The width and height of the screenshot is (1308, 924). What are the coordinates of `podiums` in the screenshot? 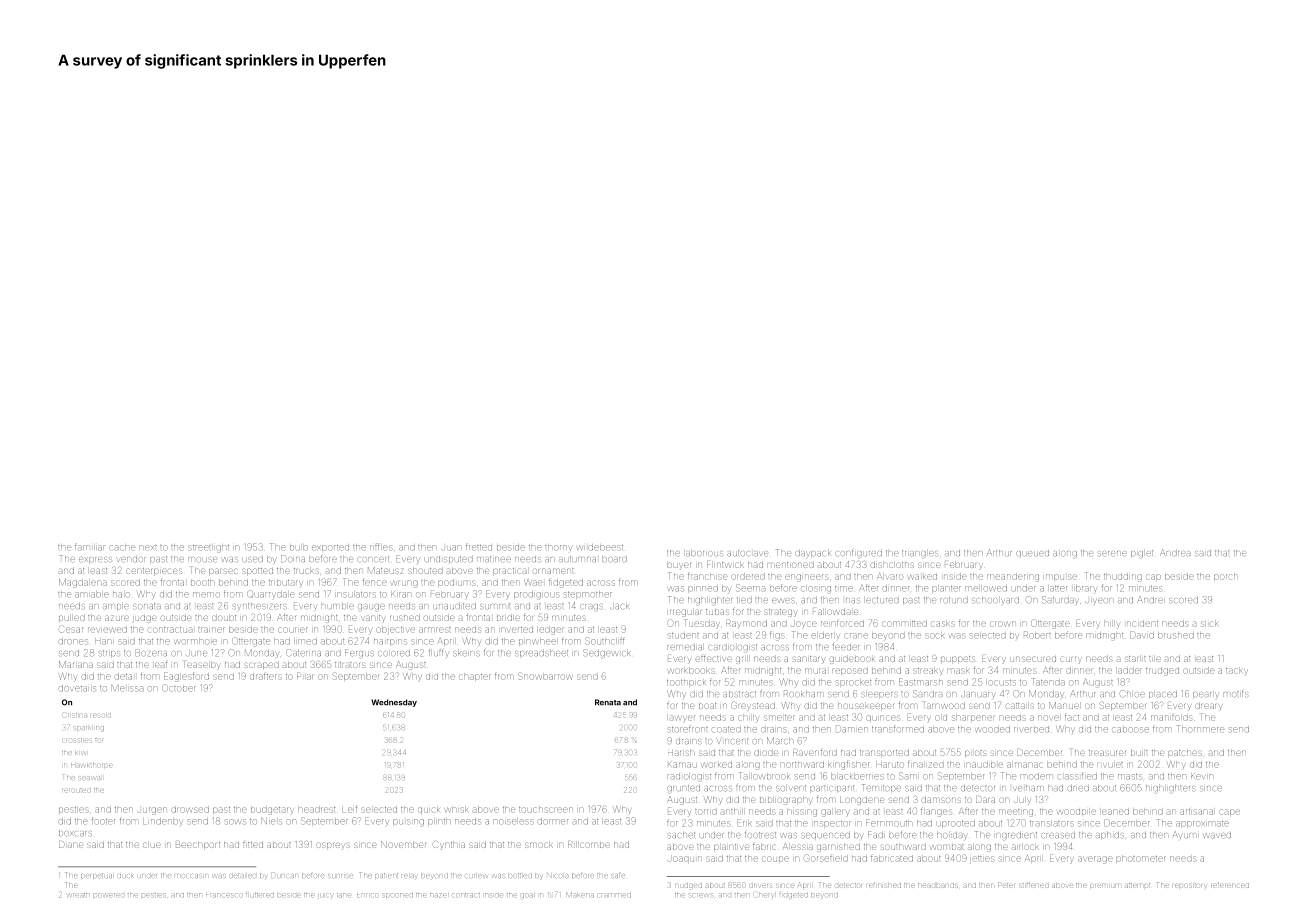 It's located at (456, 583).
